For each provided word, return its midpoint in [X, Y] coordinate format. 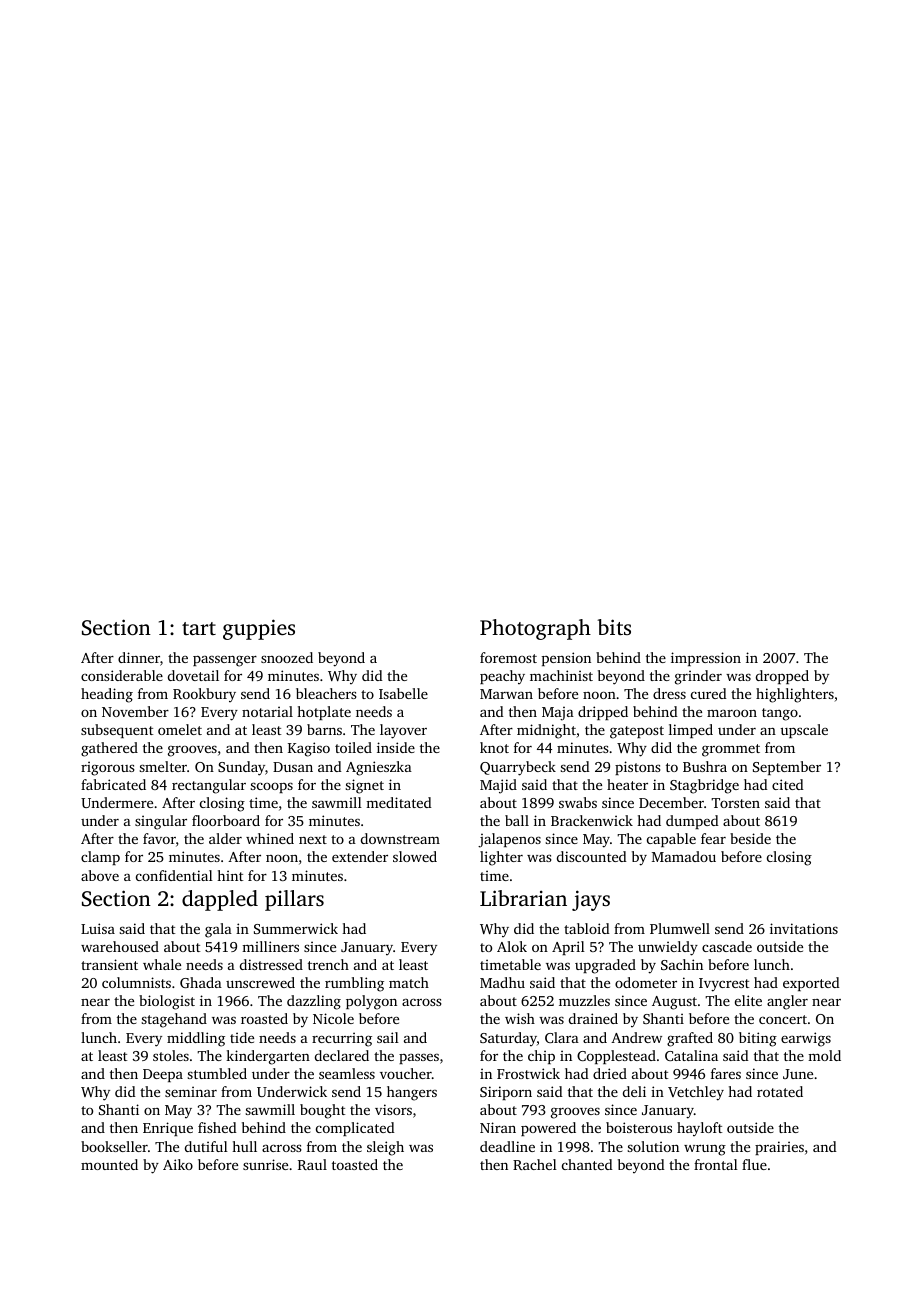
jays [591, 900]
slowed [415, 856]
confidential [174, 875]
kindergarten [268, 1057]
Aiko [178, 1164]
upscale [804, 731]
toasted [355, 1164]
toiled [353, 747]
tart [199, 628]
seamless [347, 1073]
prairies [779, 1148]
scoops [271, 787]
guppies [259, 629]
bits [614, 627]
